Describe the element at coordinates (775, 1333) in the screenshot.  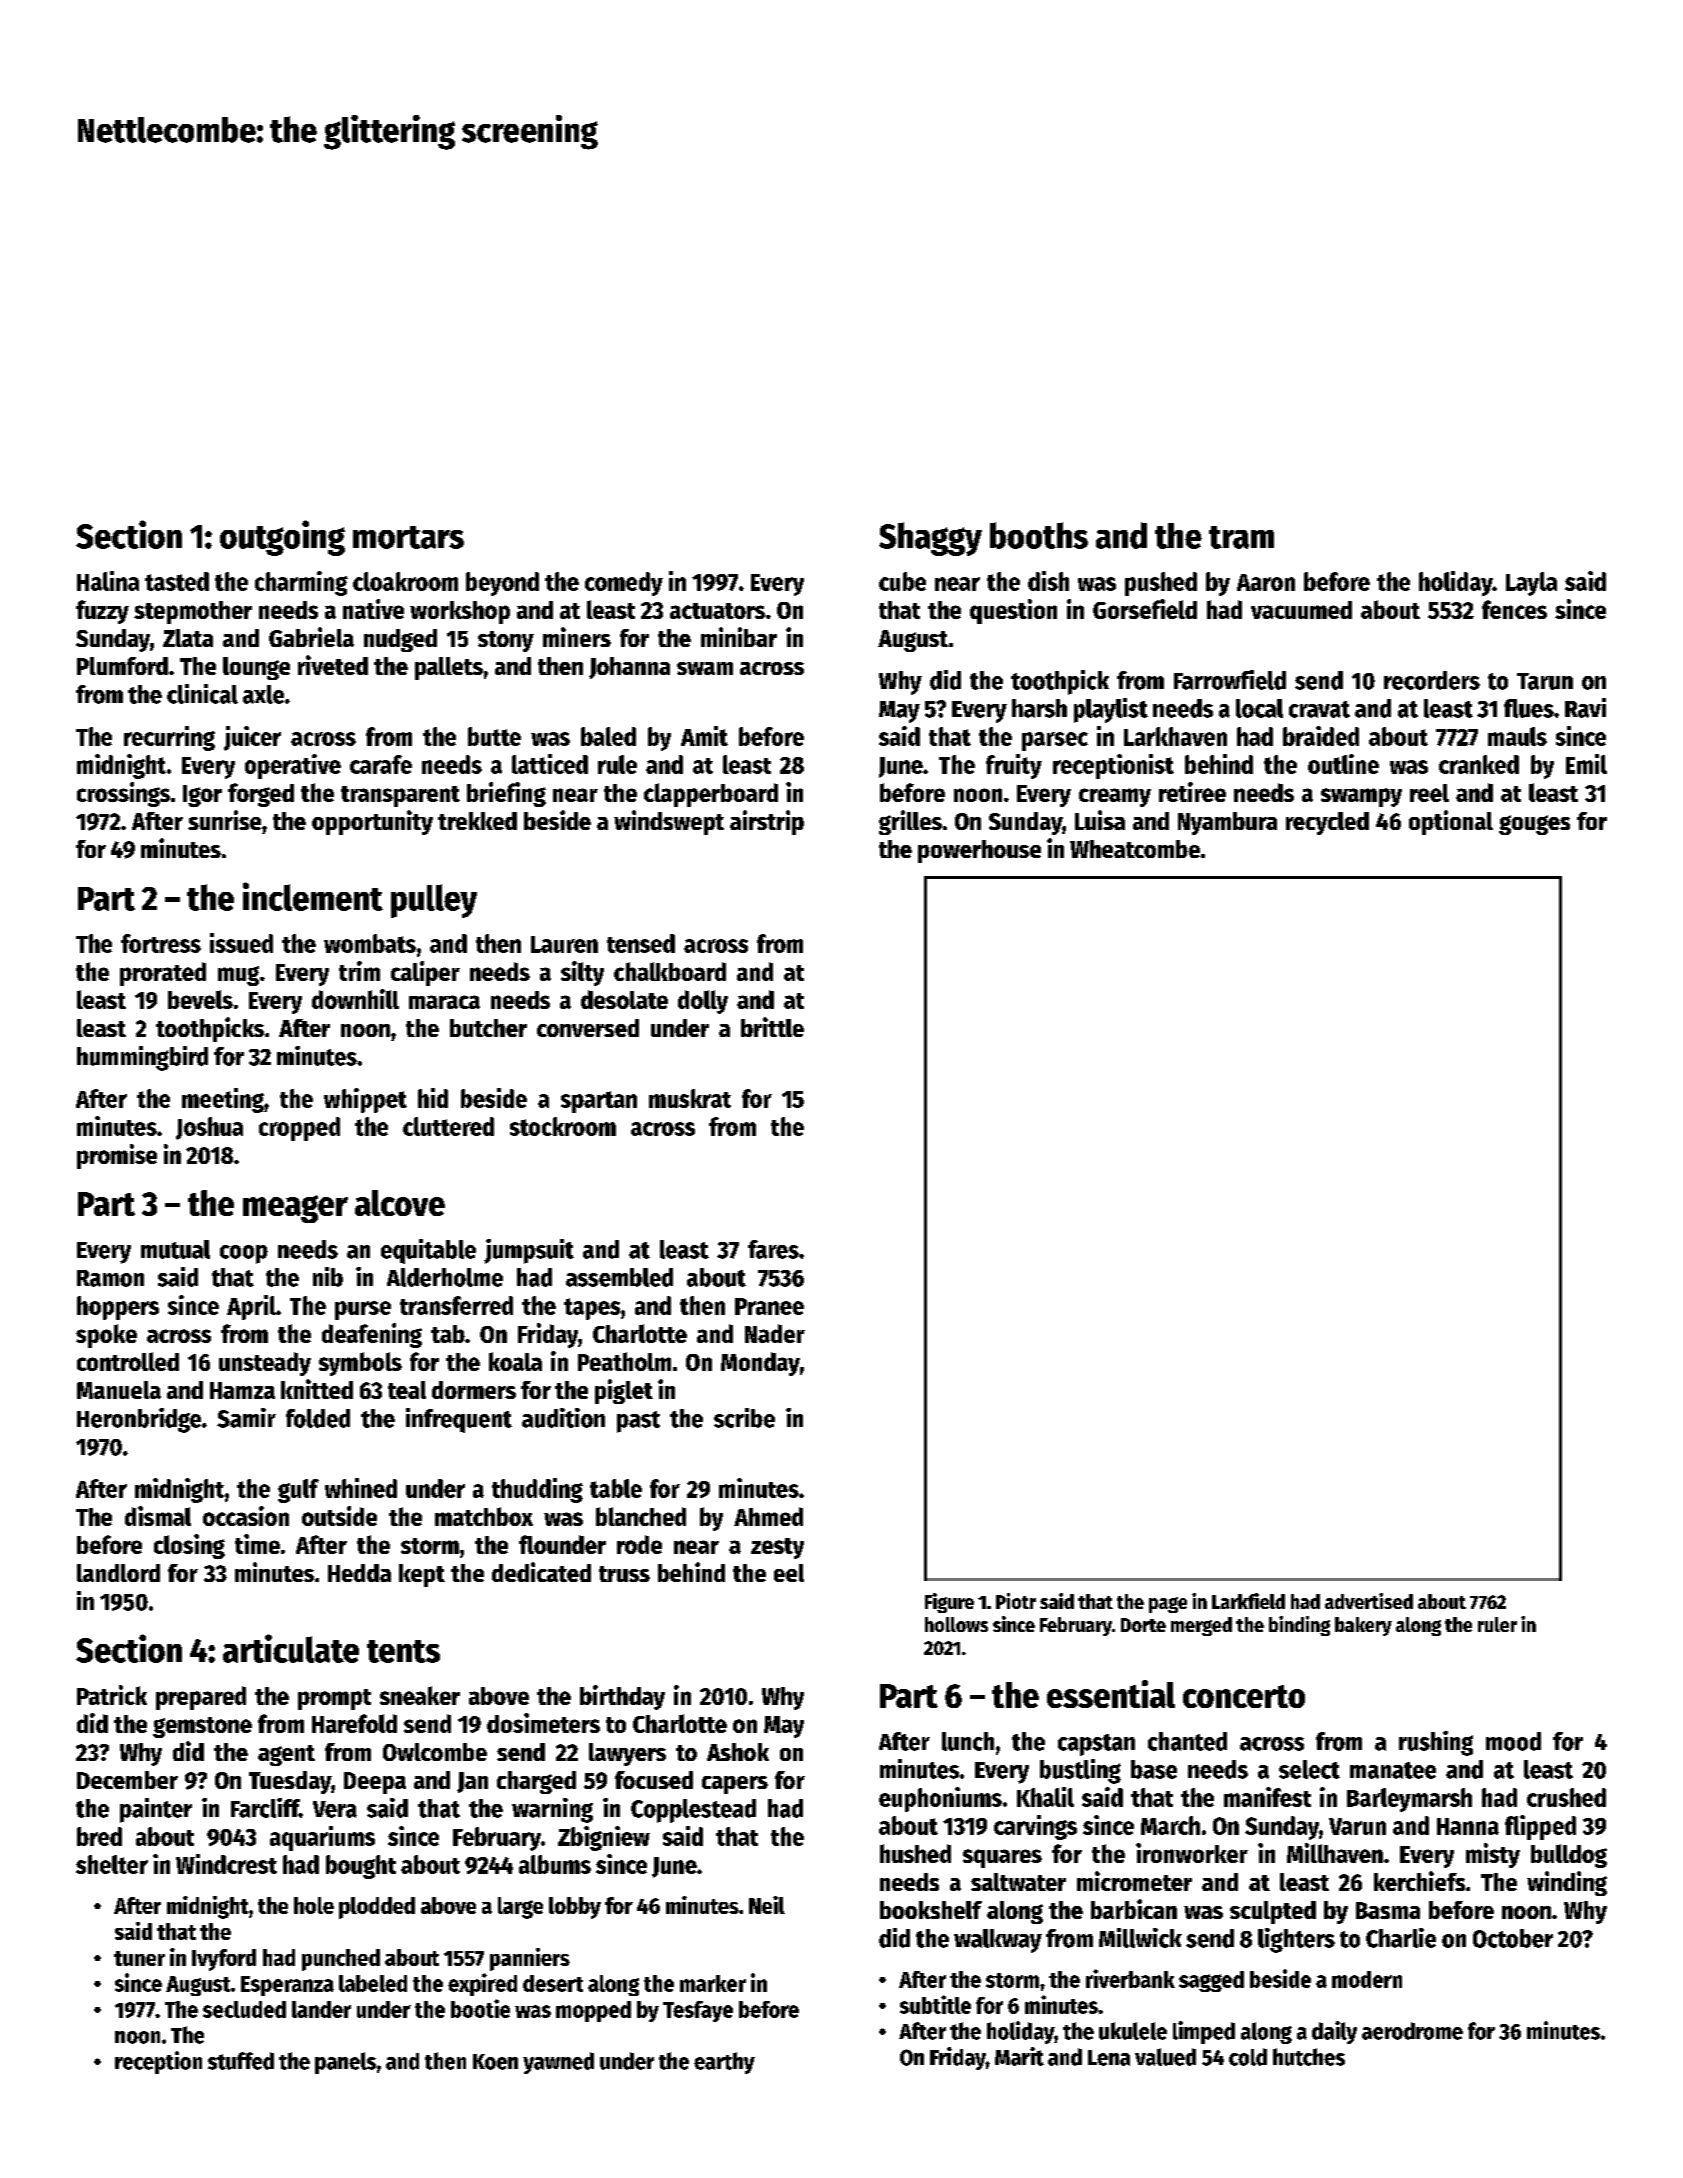
I see `Nader` at that location.
